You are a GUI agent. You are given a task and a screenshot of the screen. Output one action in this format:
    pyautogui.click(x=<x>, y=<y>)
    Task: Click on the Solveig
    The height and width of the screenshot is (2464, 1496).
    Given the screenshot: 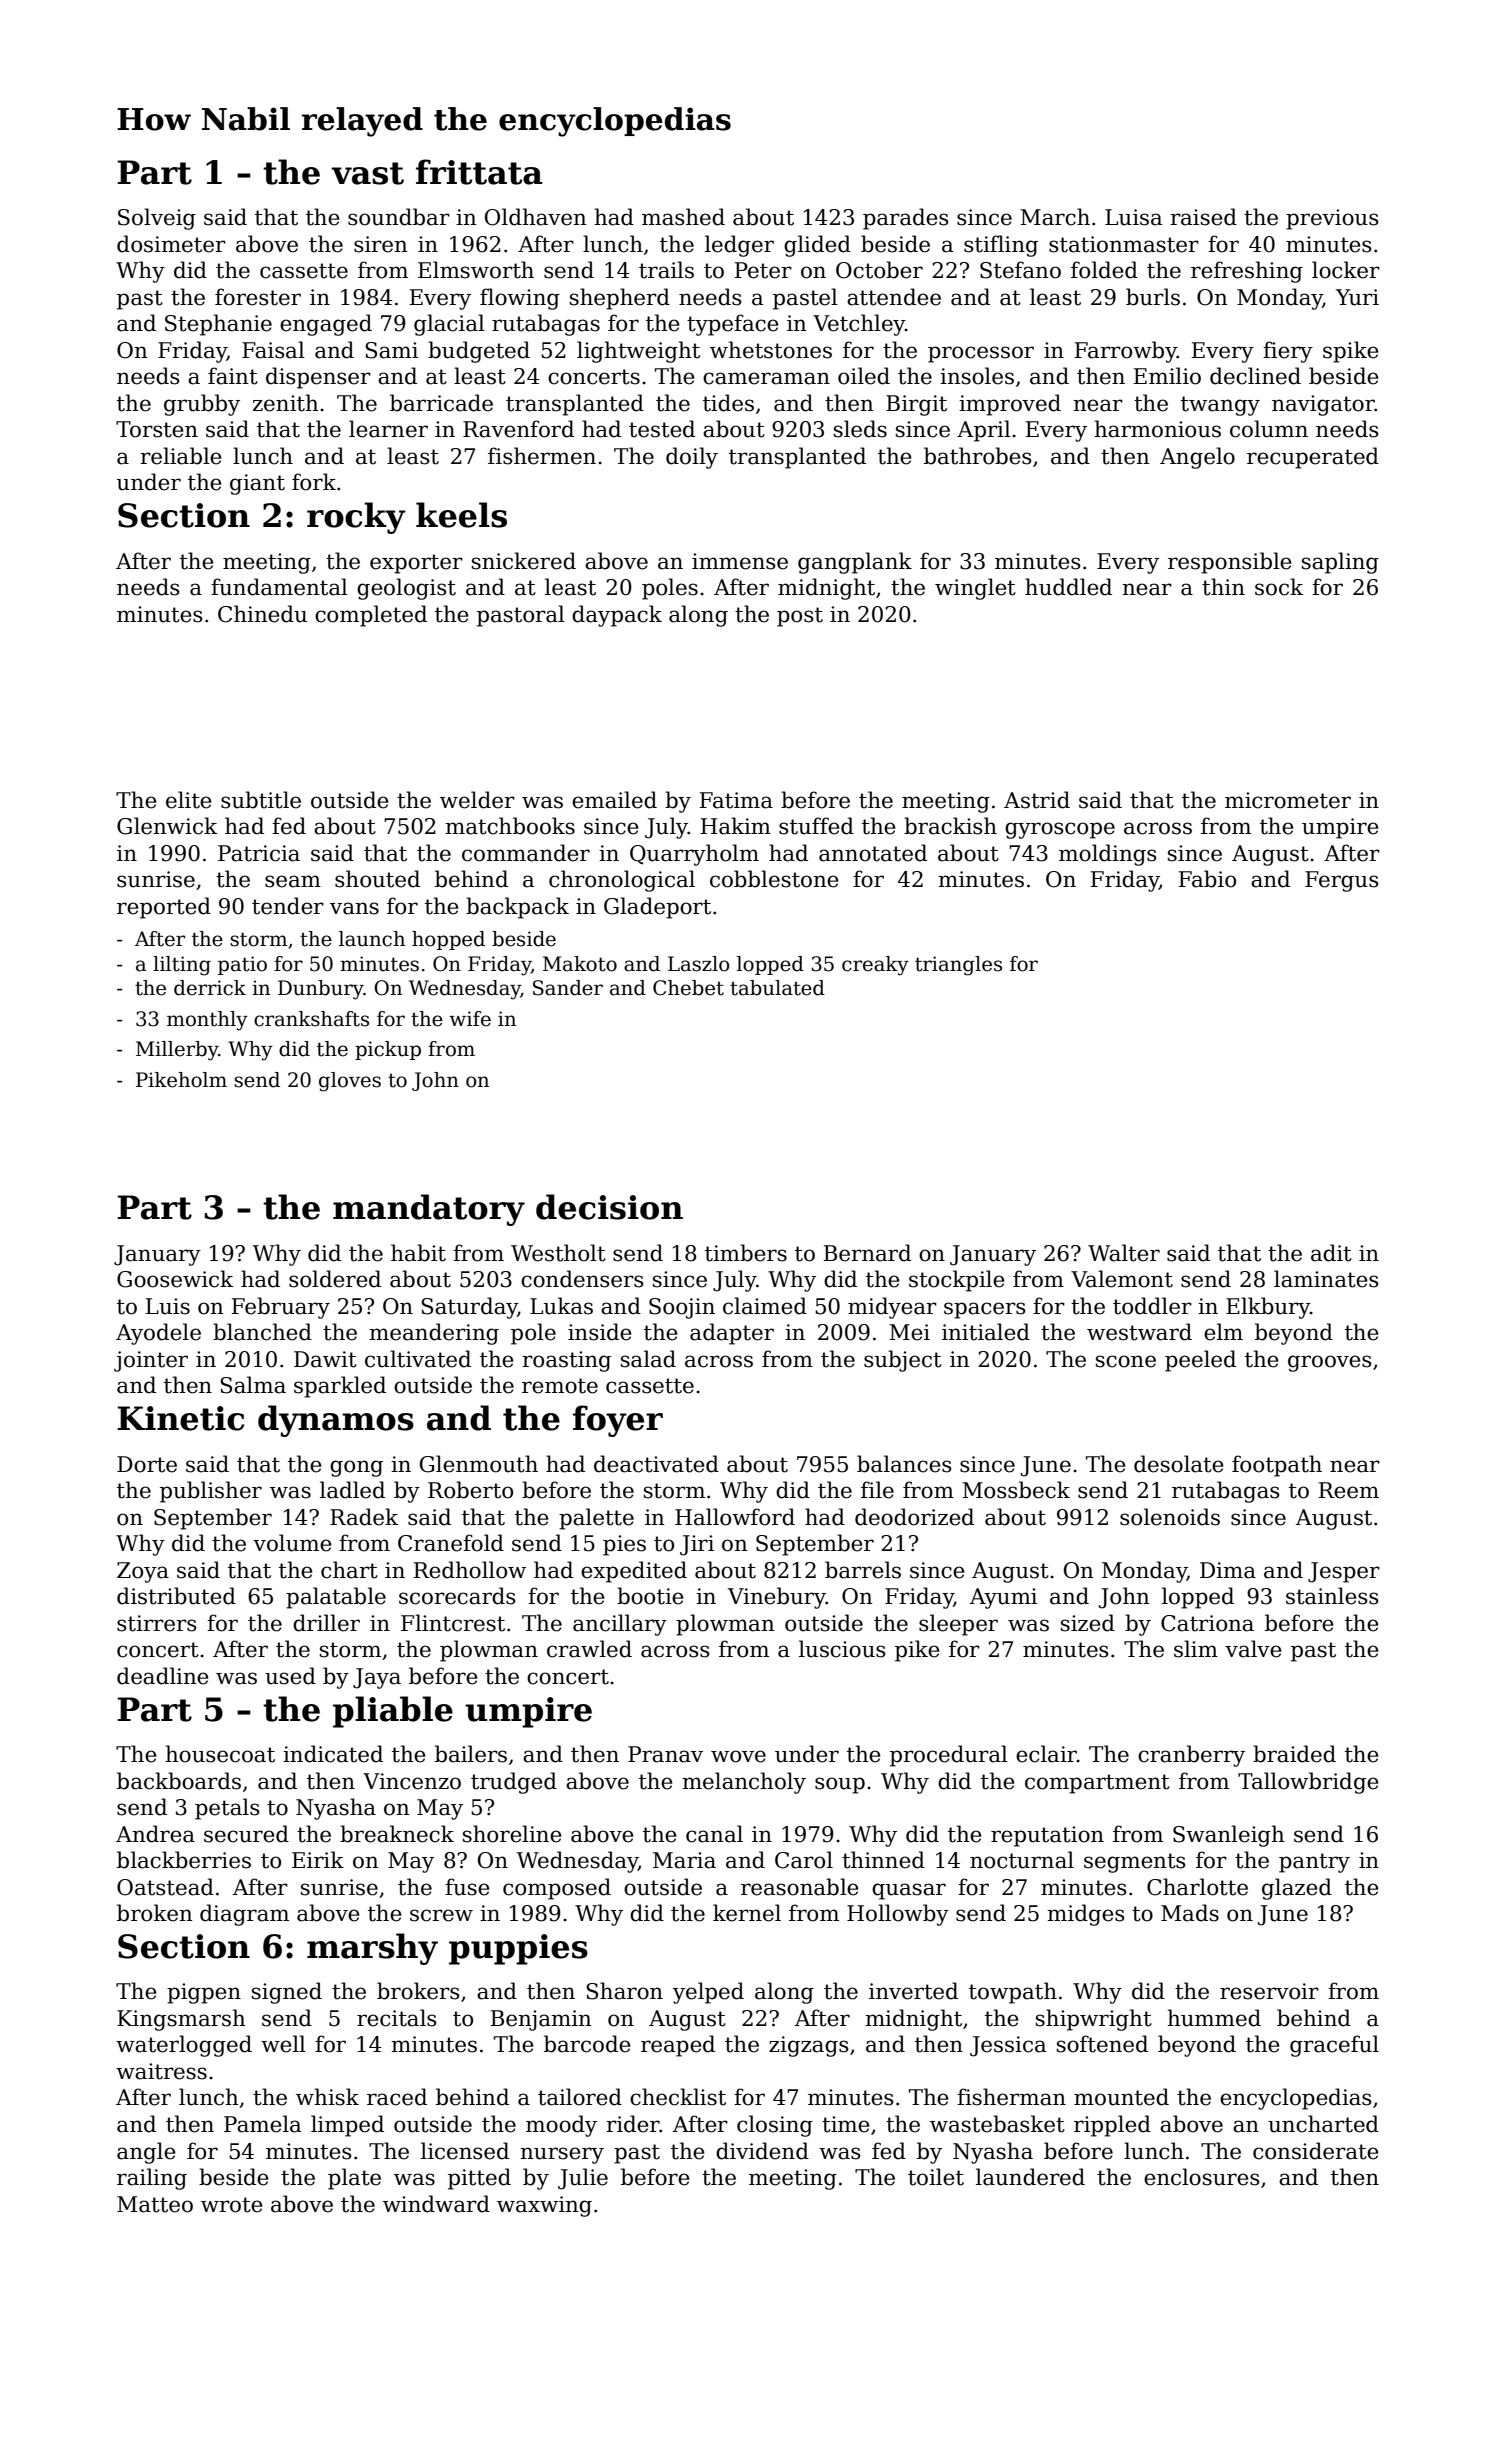 What is the action you would take?
    pyautogui.click(x=157, y=219)
